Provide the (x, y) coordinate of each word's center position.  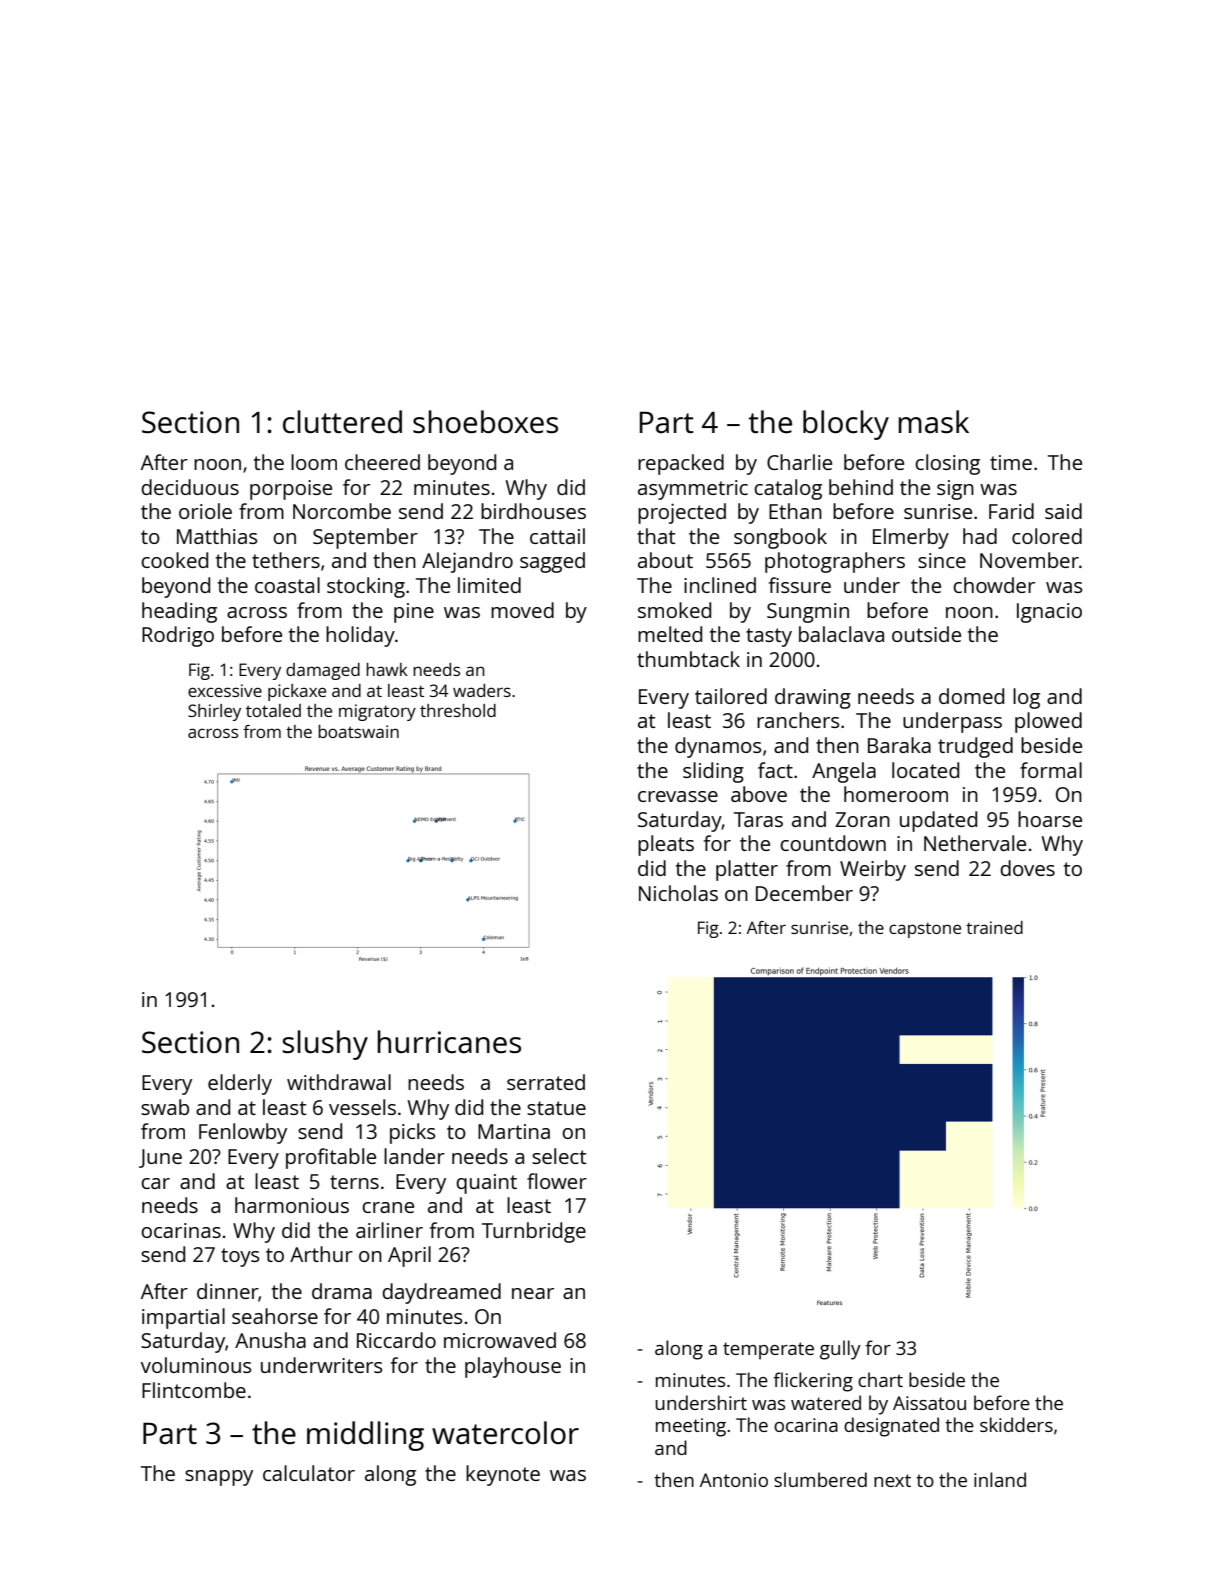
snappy (219, 1478)
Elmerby (911, 538)
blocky (846, 425)
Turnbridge (534, 1232)
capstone (925, 930)
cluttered (342, 422)
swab (165, 1107)
